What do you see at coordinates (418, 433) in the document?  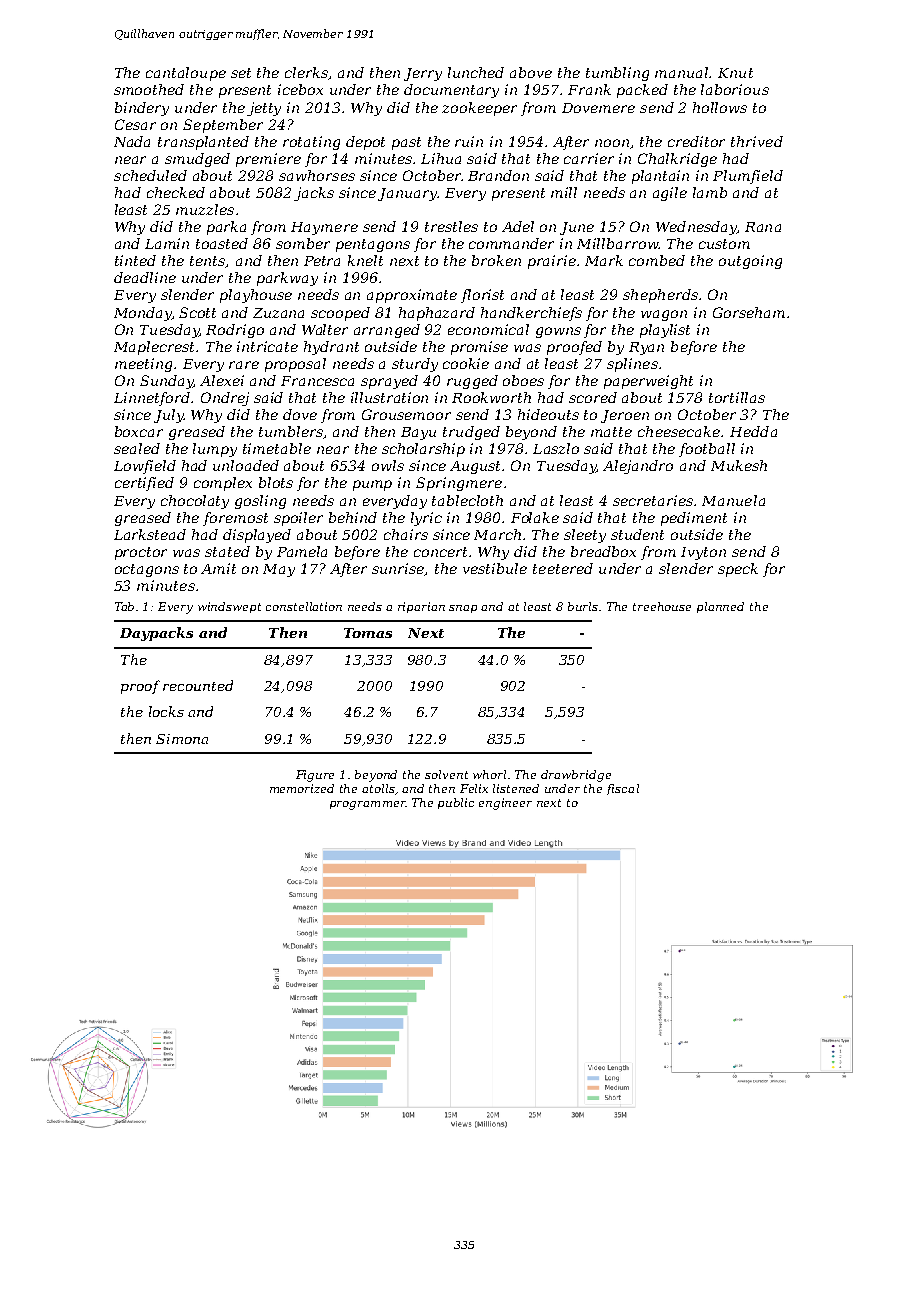 I see `Bayu` at bounding box center [418, 433].
